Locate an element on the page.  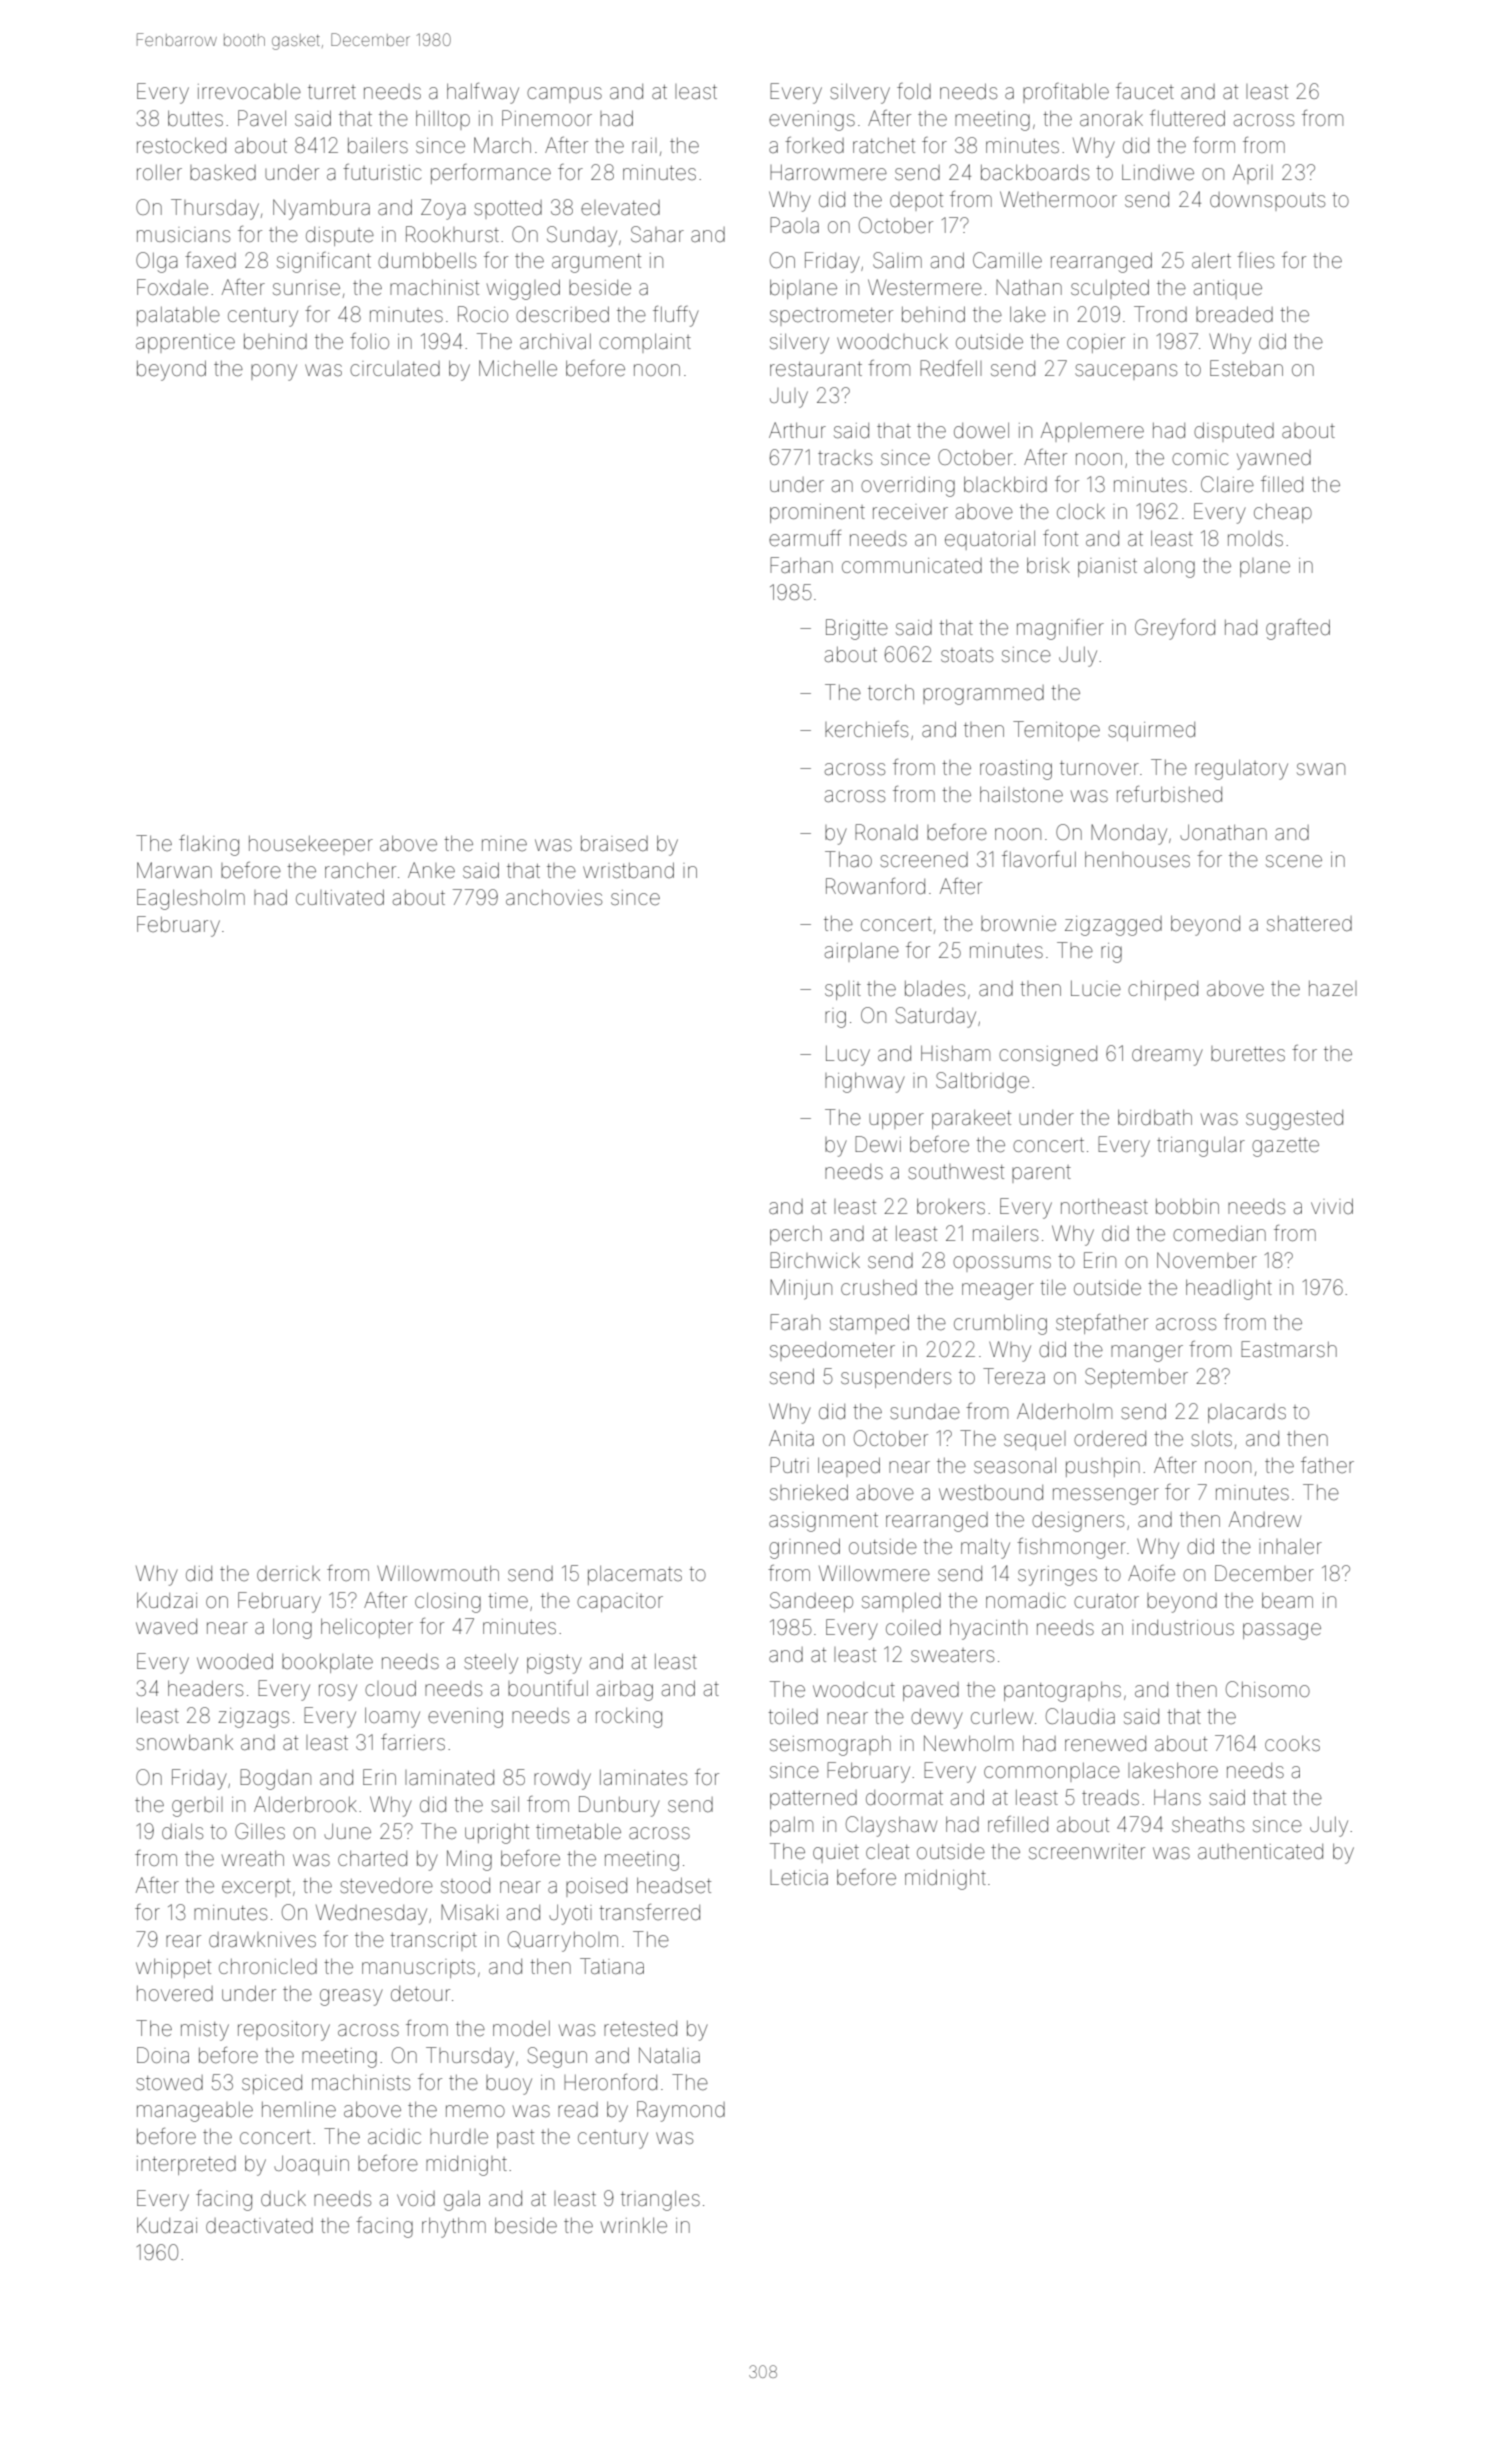
Andrew is located at coordinates (1265, 1519).
